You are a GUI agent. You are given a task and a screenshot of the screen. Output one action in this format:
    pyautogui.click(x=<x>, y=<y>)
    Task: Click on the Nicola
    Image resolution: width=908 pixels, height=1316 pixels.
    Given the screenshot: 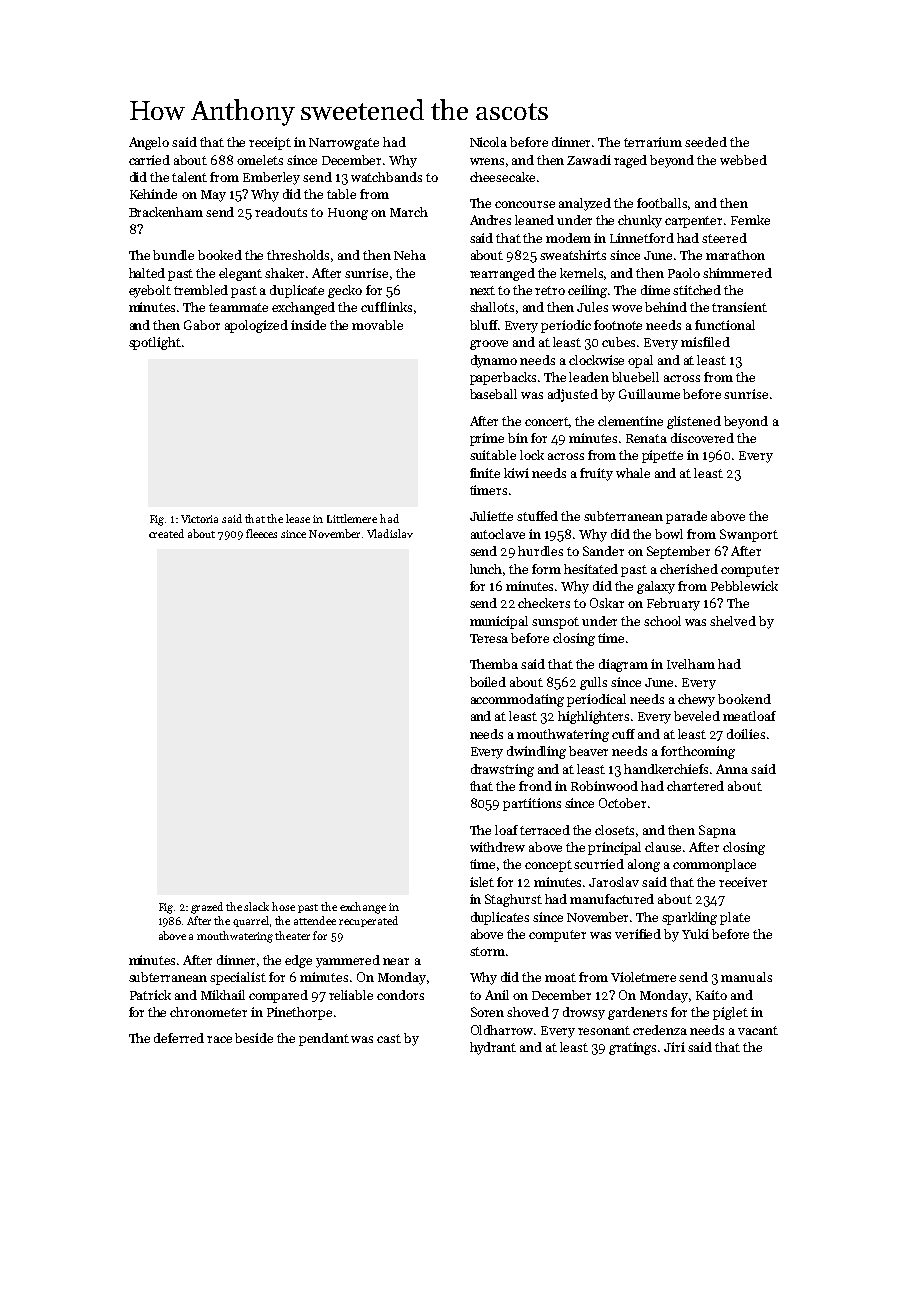 What is the action you would take?
    pyautogui.click(x=488, y=142)
